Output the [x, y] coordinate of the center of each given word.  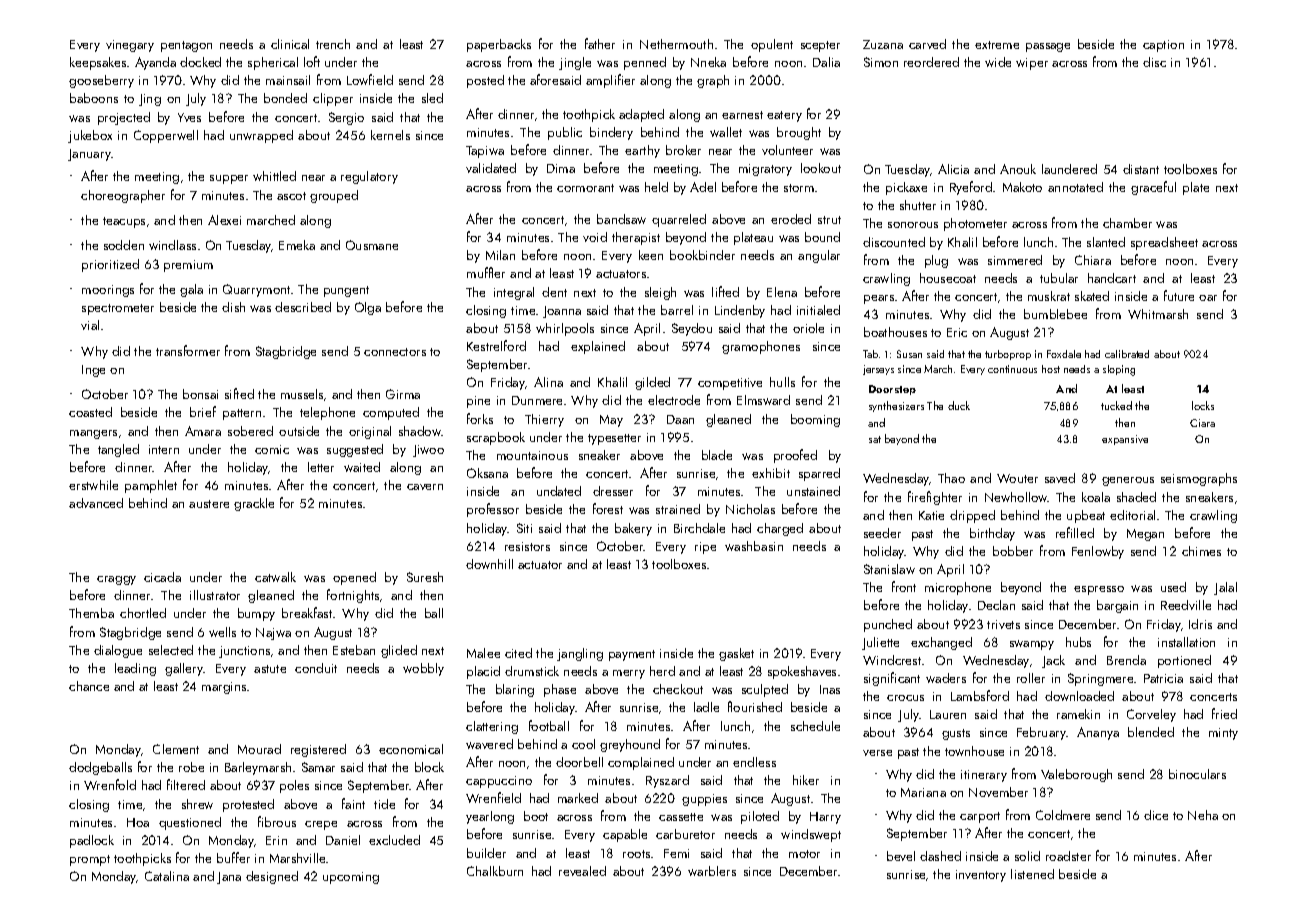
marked [578, 798]
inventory [981, 876]
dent [554, 292]
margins [224, 688]
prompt [90, 860]
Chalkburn [495, 871]
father [600, 43]
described [303, 307]
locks [1203, 405]
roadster [1068, 856]
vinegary [130, 46]
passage [1048, 47]
